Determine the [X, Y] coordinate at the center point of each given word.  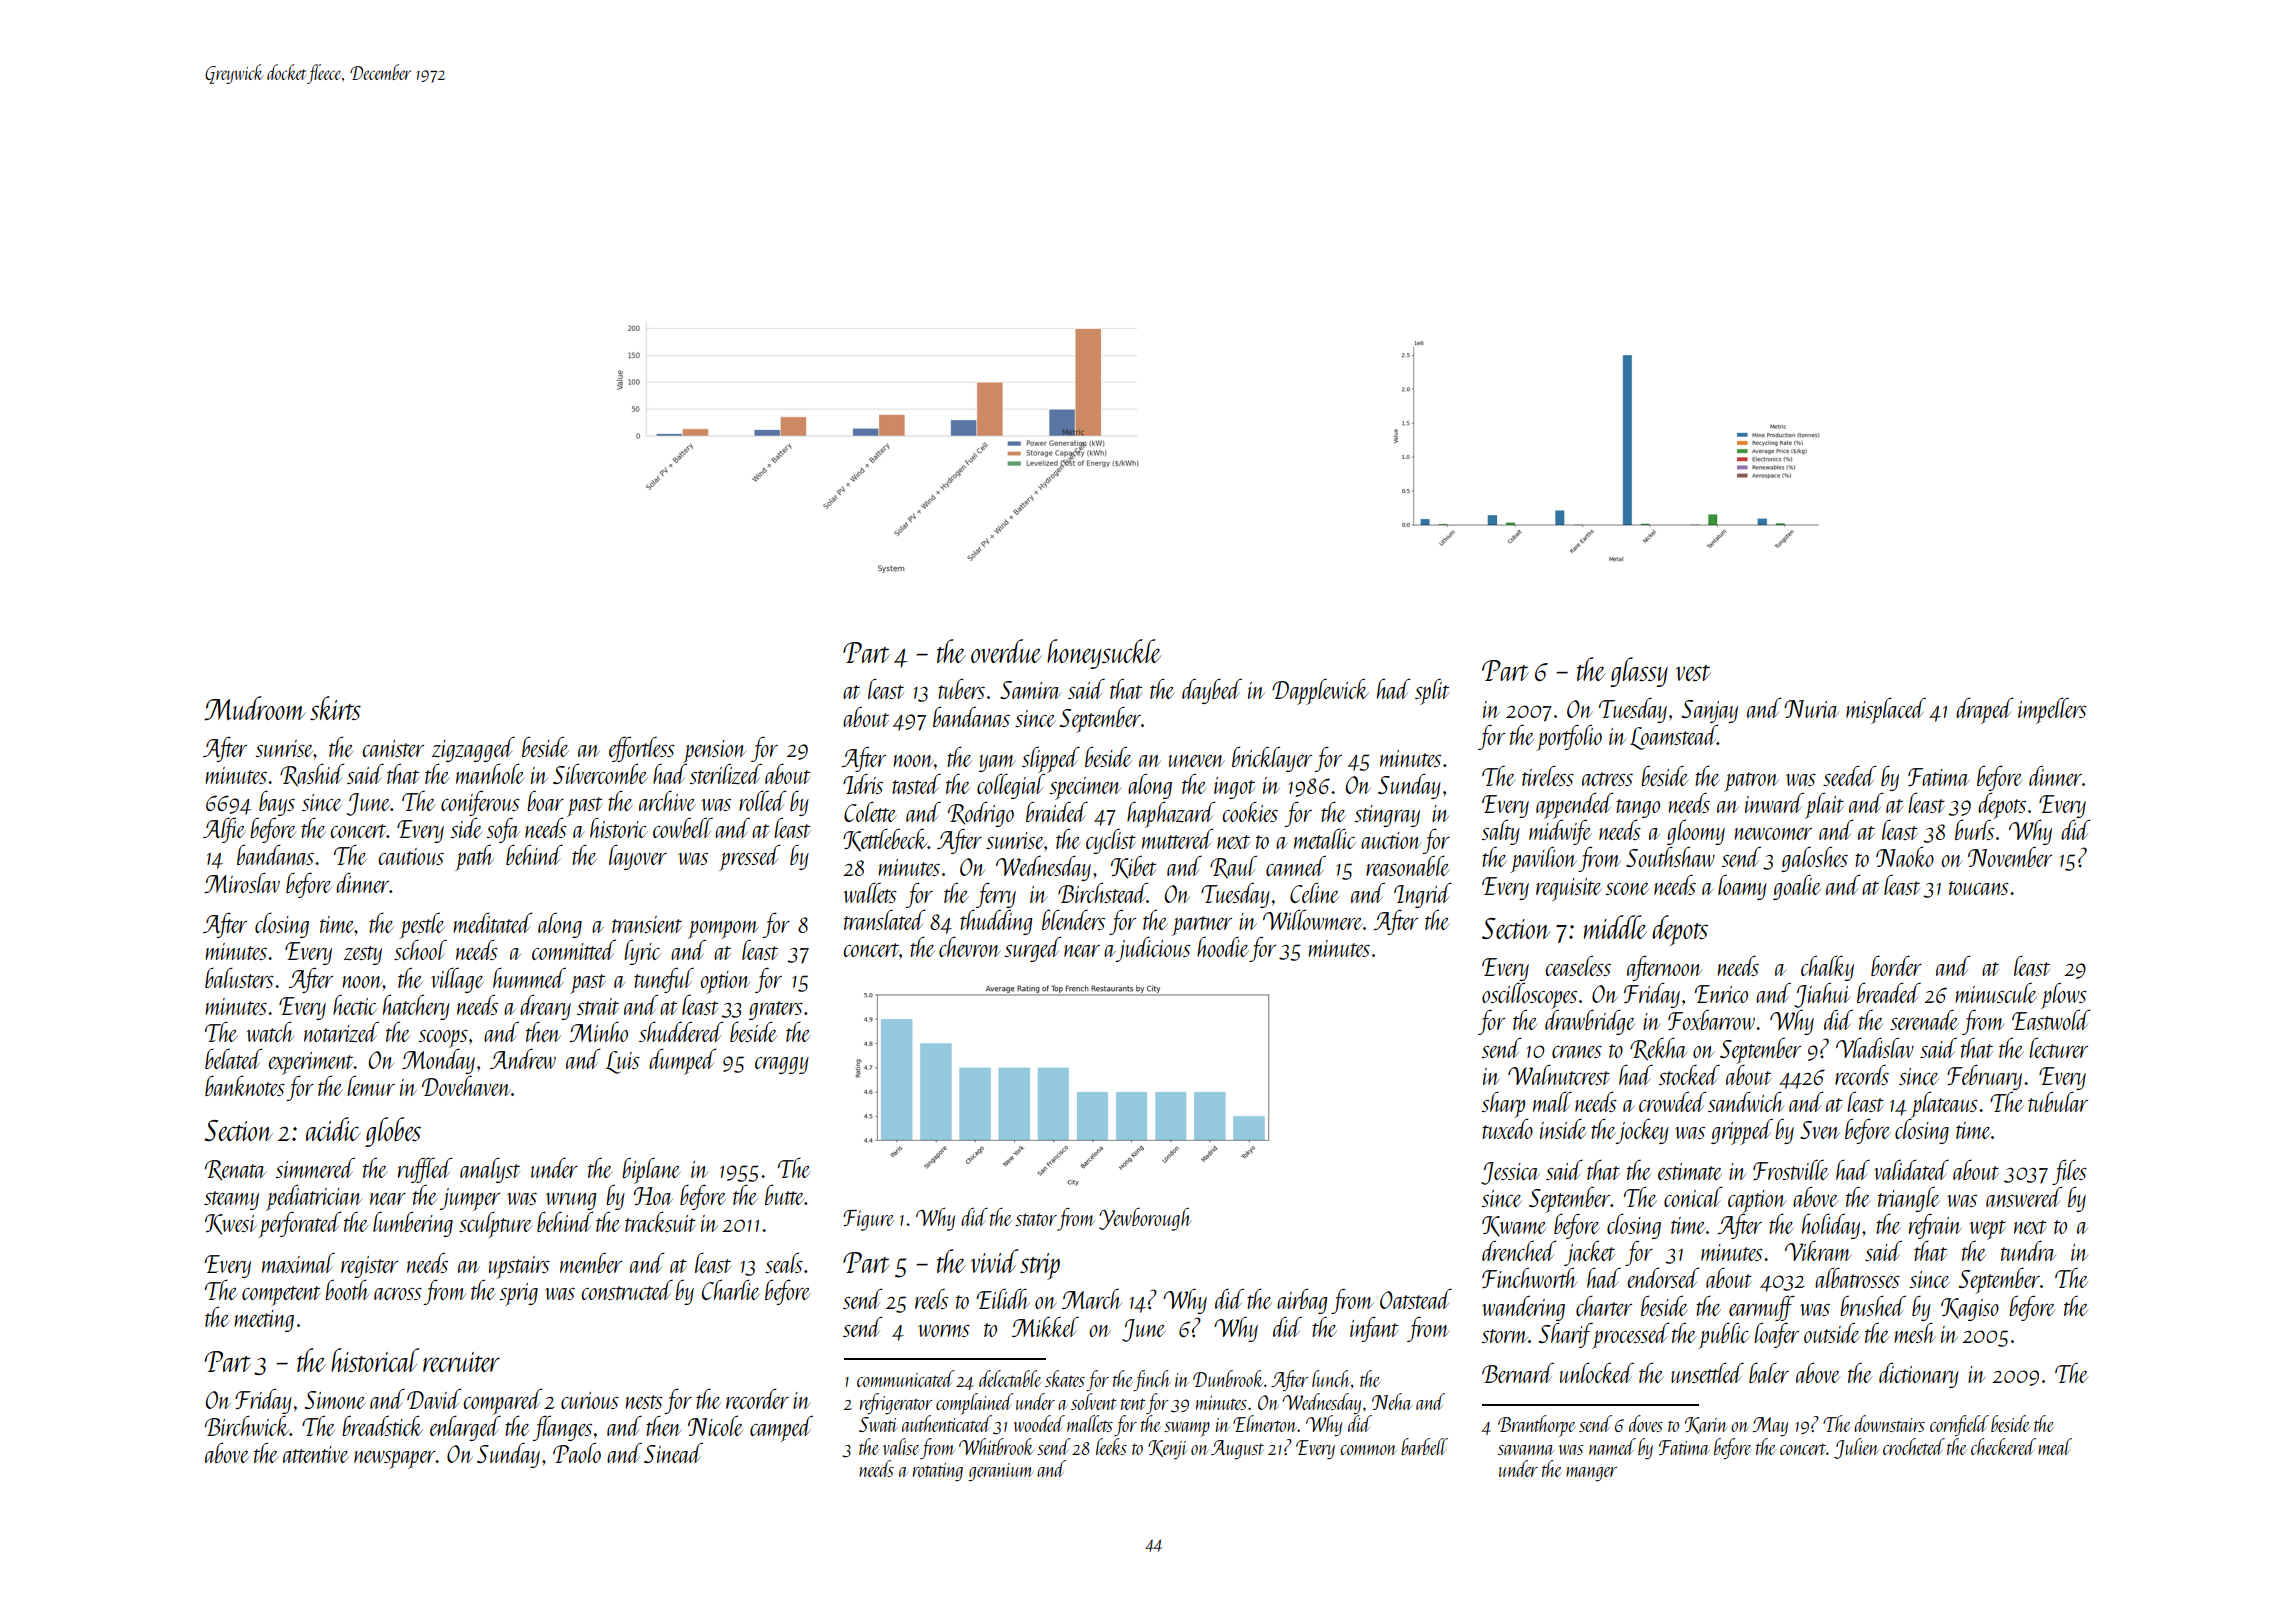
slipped [1051, 760]
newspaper [395, 1460]
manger [1591, 1474]
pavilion [1543, 859]
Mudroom [255, 708]
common [1368, 1450]
